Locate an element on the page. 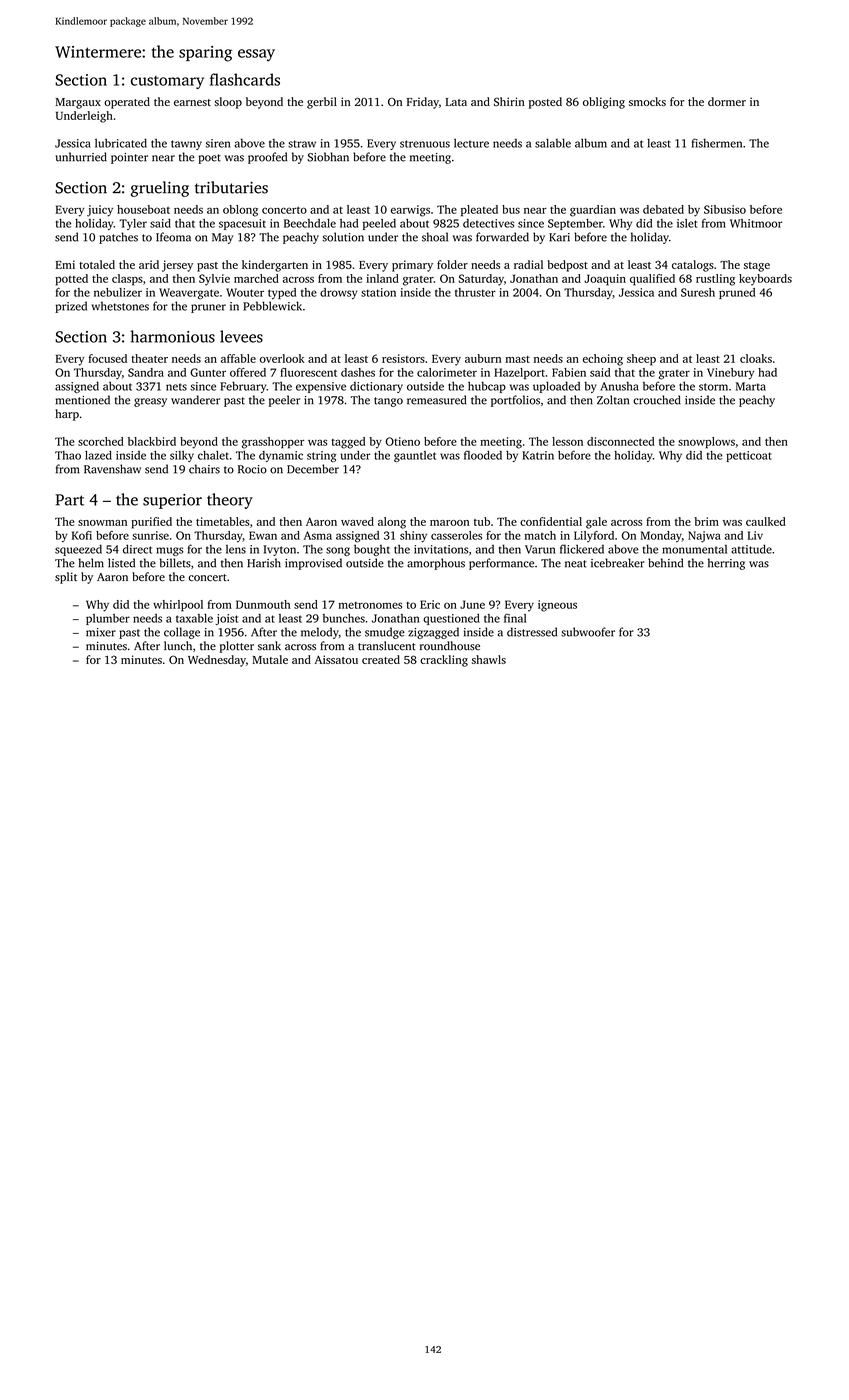 The height and width of the document is (1400, 849). cloaks is located at coordinates (756, 358).
